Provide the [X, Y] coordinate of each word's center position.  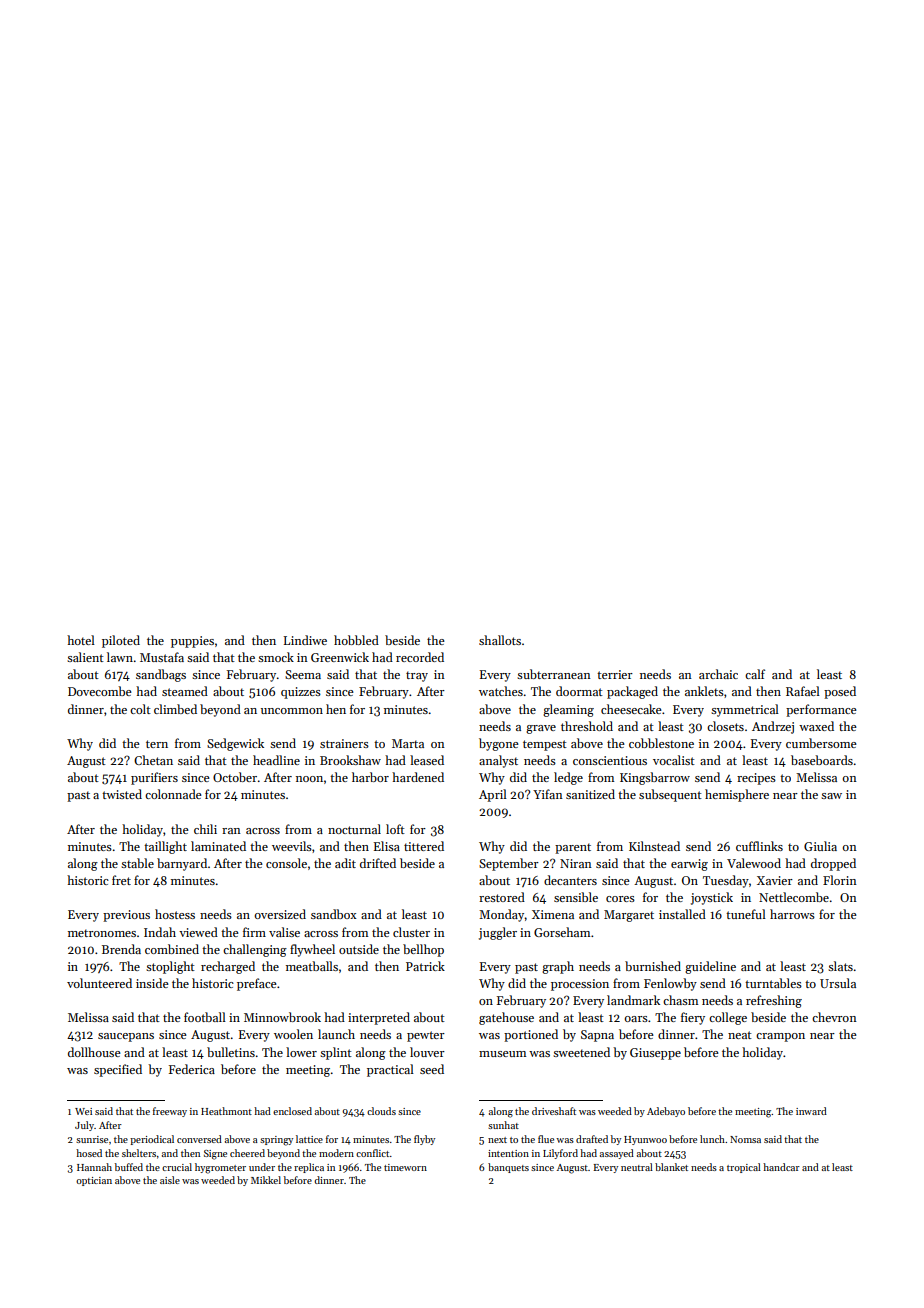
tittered [424, 846]
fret [121, 880]
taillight [165, 847]
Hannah [94, 1167]
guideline [710, 967]
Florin [840, 880]
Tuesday [726, 881]
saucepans [126, 1037]
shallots [500, 640]
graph [558, 967]
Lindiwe [305, 640]
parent [573, 848]
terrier [615, 674]
